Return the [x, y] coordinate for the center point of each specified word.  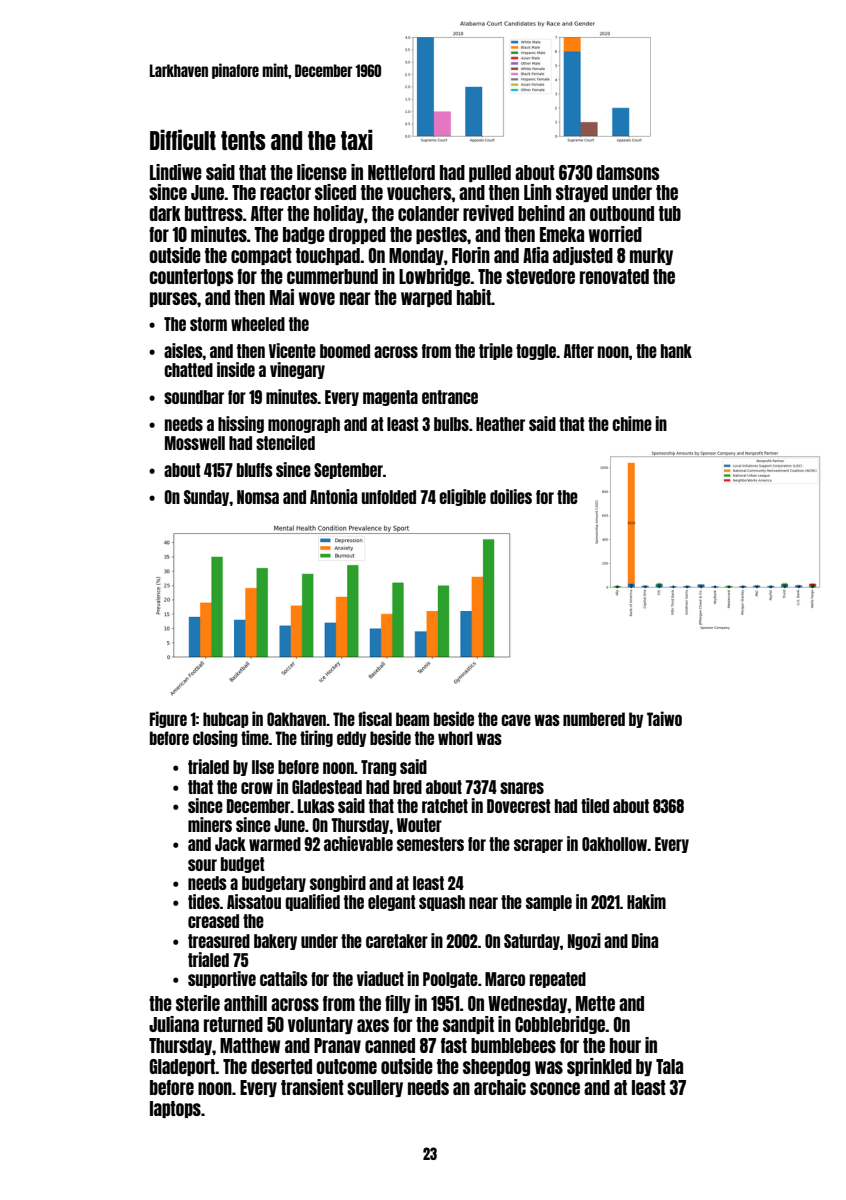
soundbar [194, 397]
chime [632, 423]
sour [202, 865]
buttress [214, 213]
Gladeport [183, 1067]
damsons [627, 172]
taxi [357, 139]
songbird [338, 883]
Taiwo [664, 718]
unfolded [389, 497]
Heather [500, 424]
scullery [375, 1088]
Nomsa [258, 497]
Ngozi [584, 941]
